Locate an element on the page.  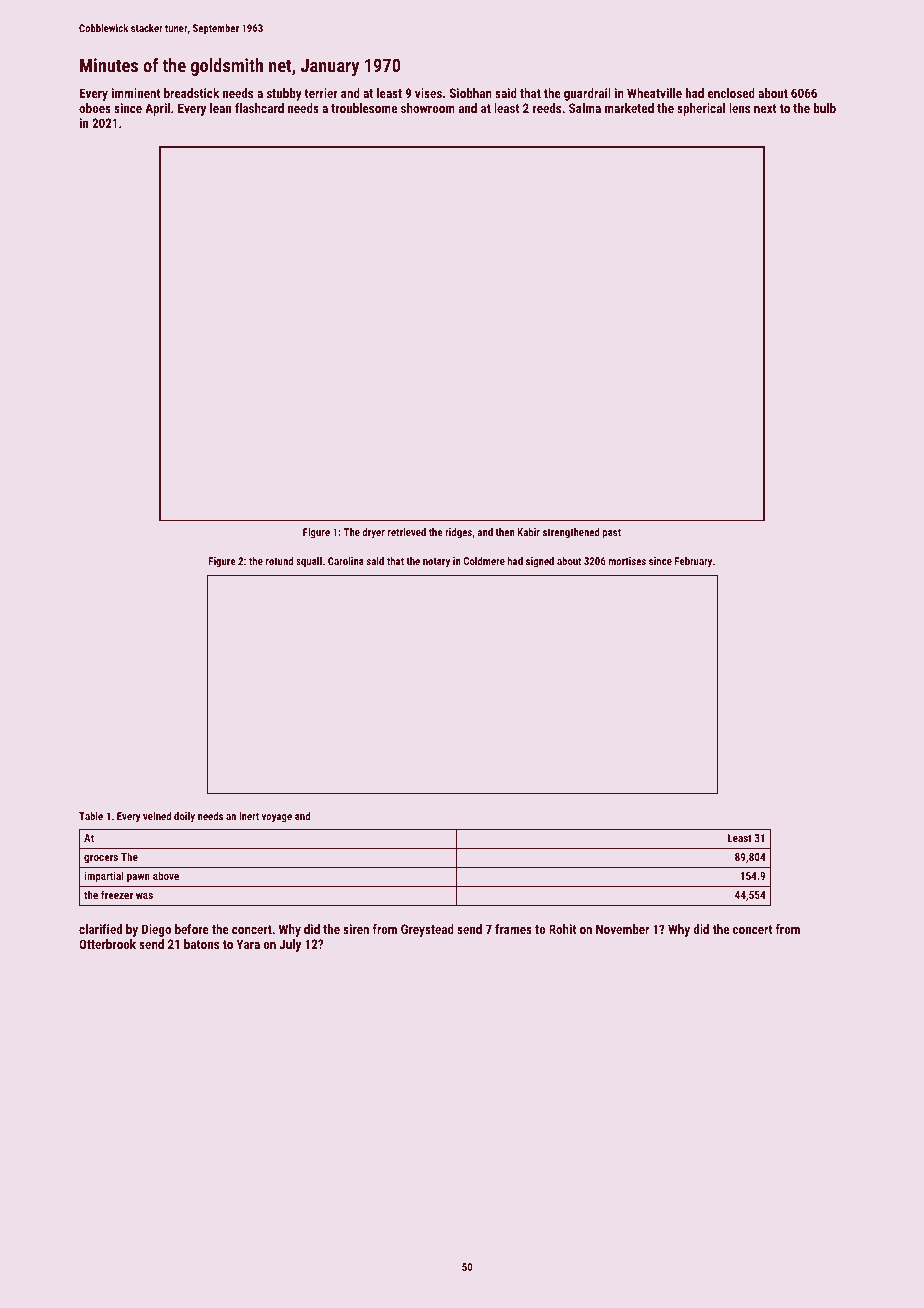
notary is located at coordinates (436, 563).
